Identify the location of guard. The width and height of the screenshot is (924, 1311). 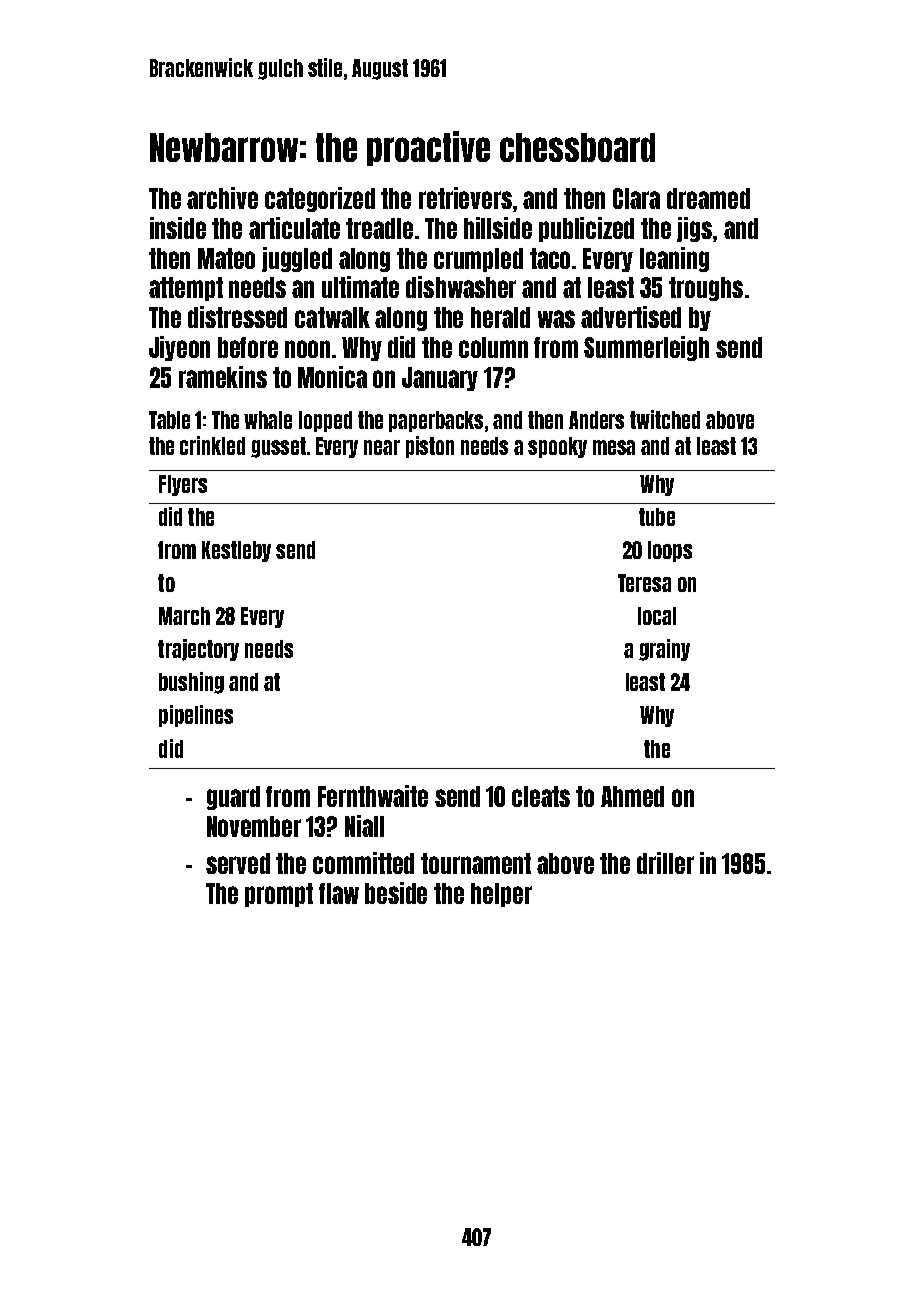
(233, 798).
